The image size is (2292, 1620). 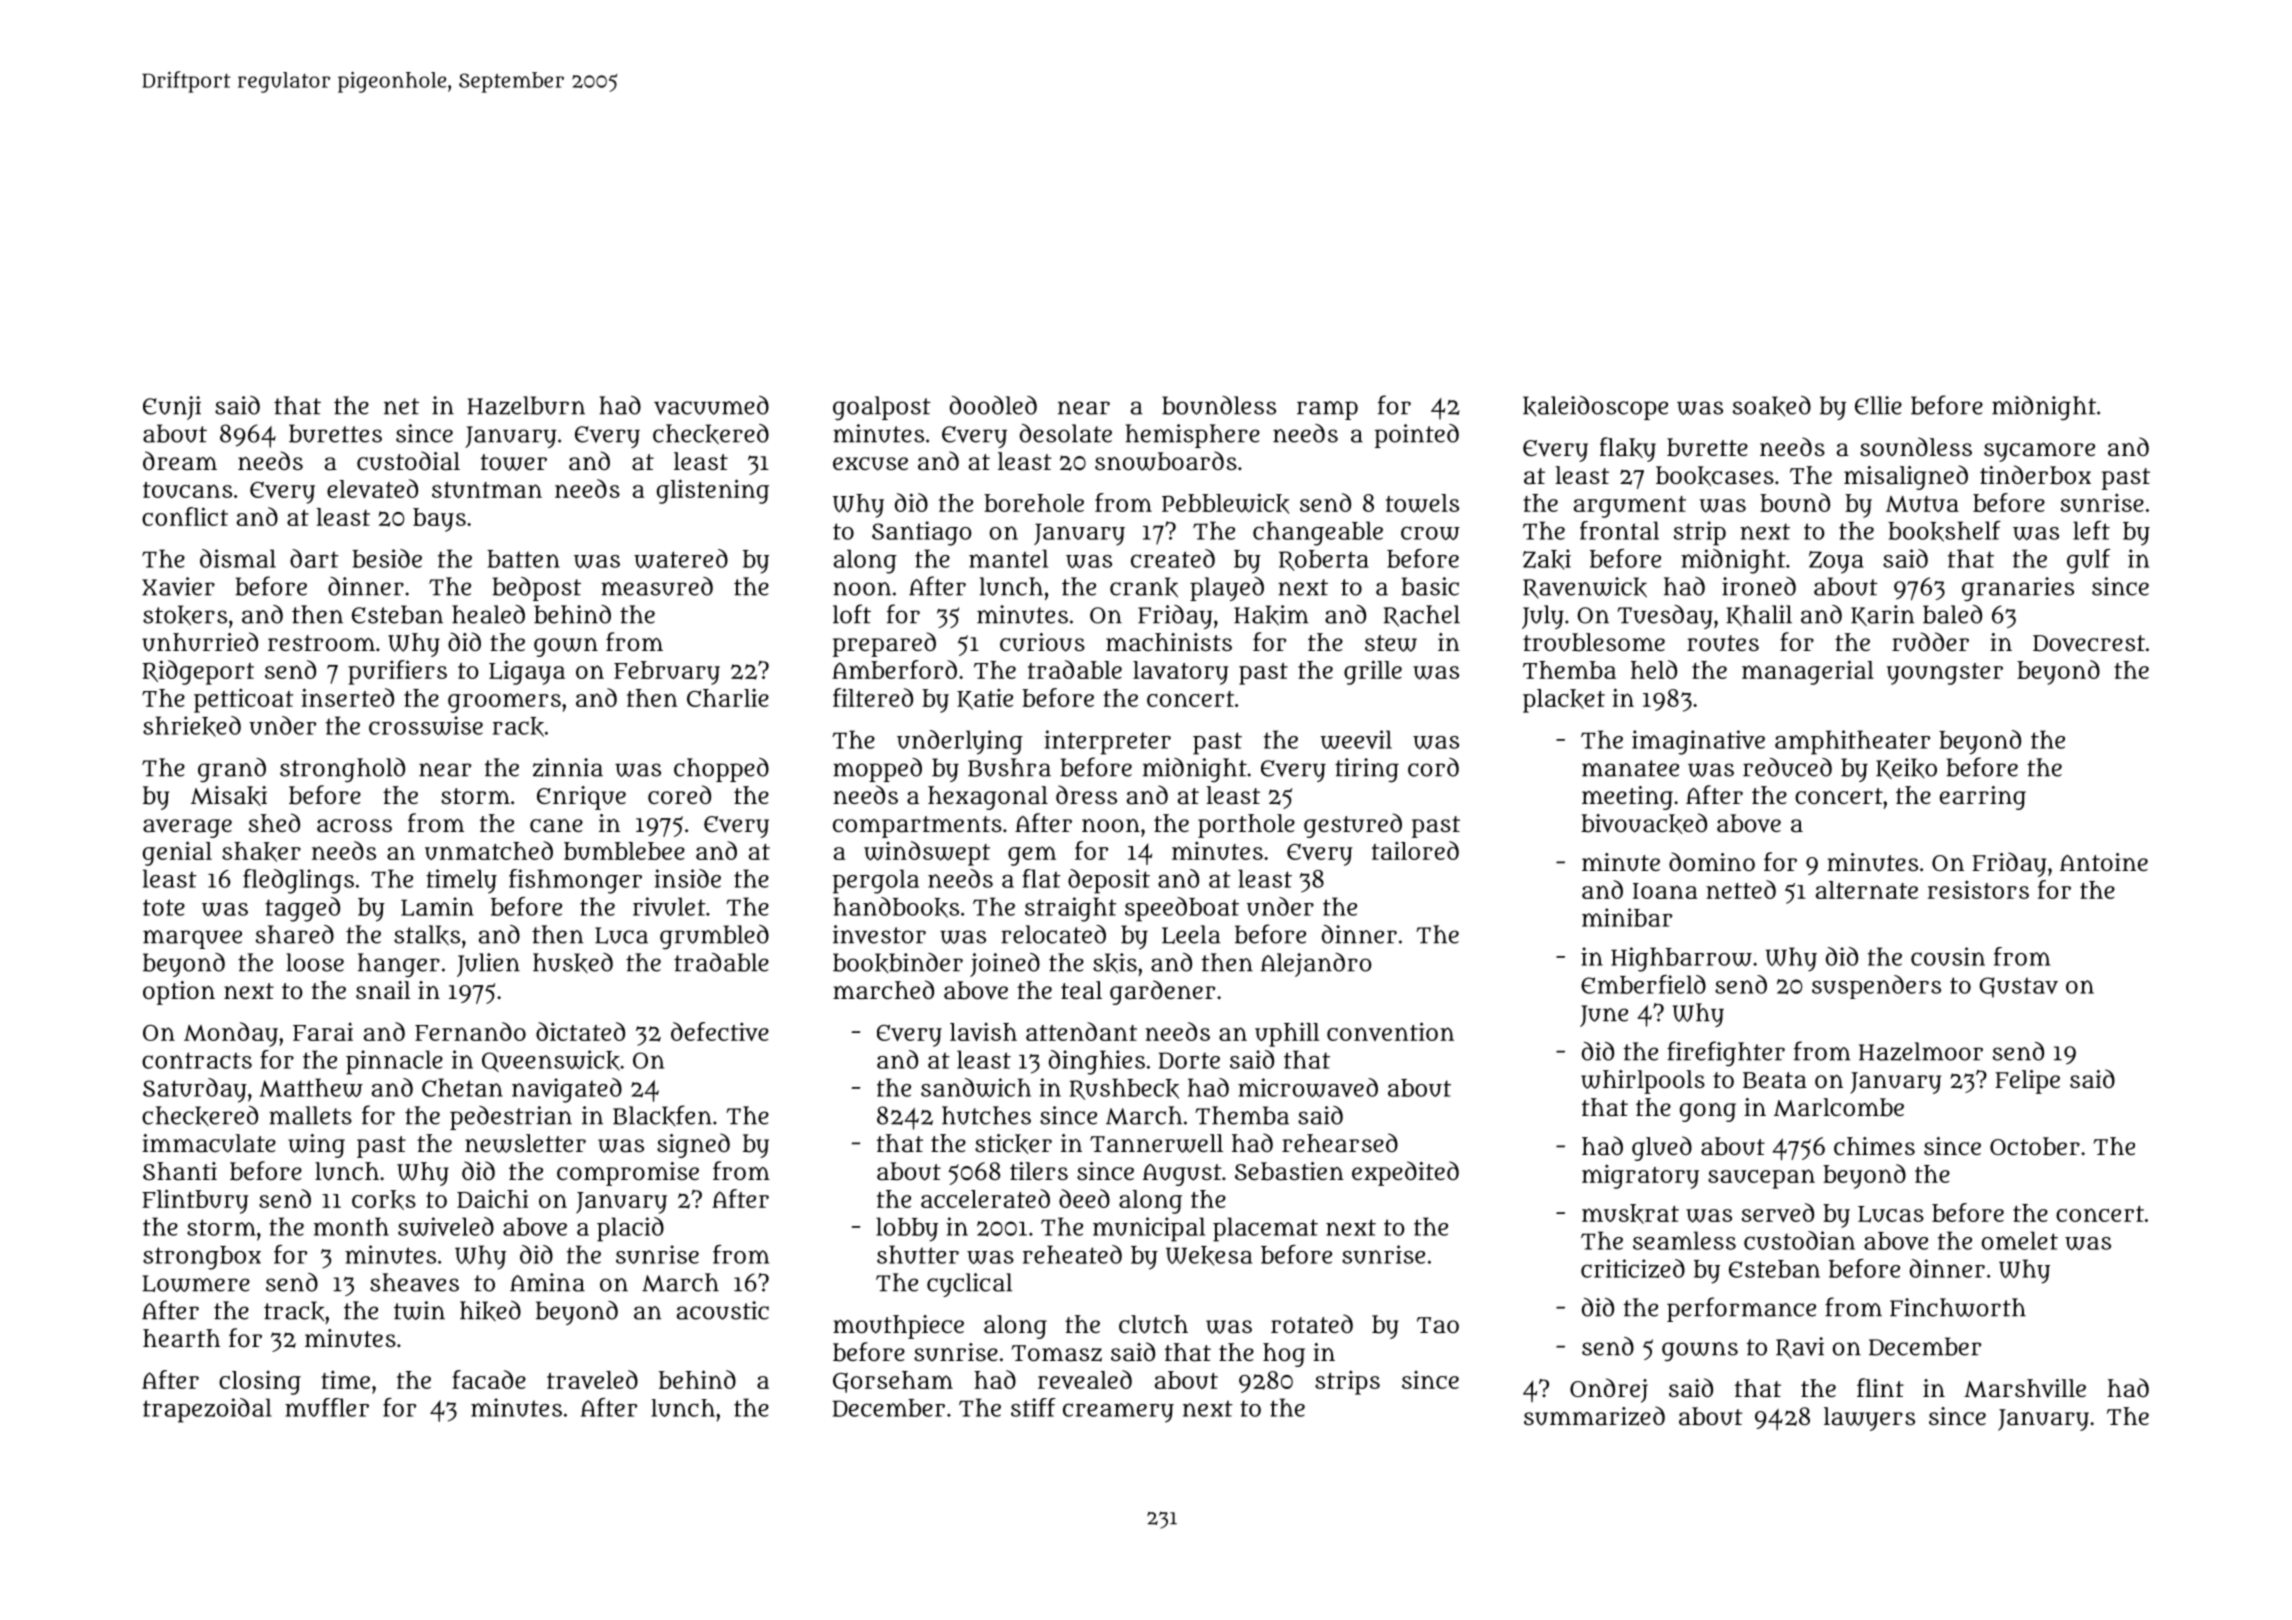 I want to click on Lamin, so click(x=437, y=906).
